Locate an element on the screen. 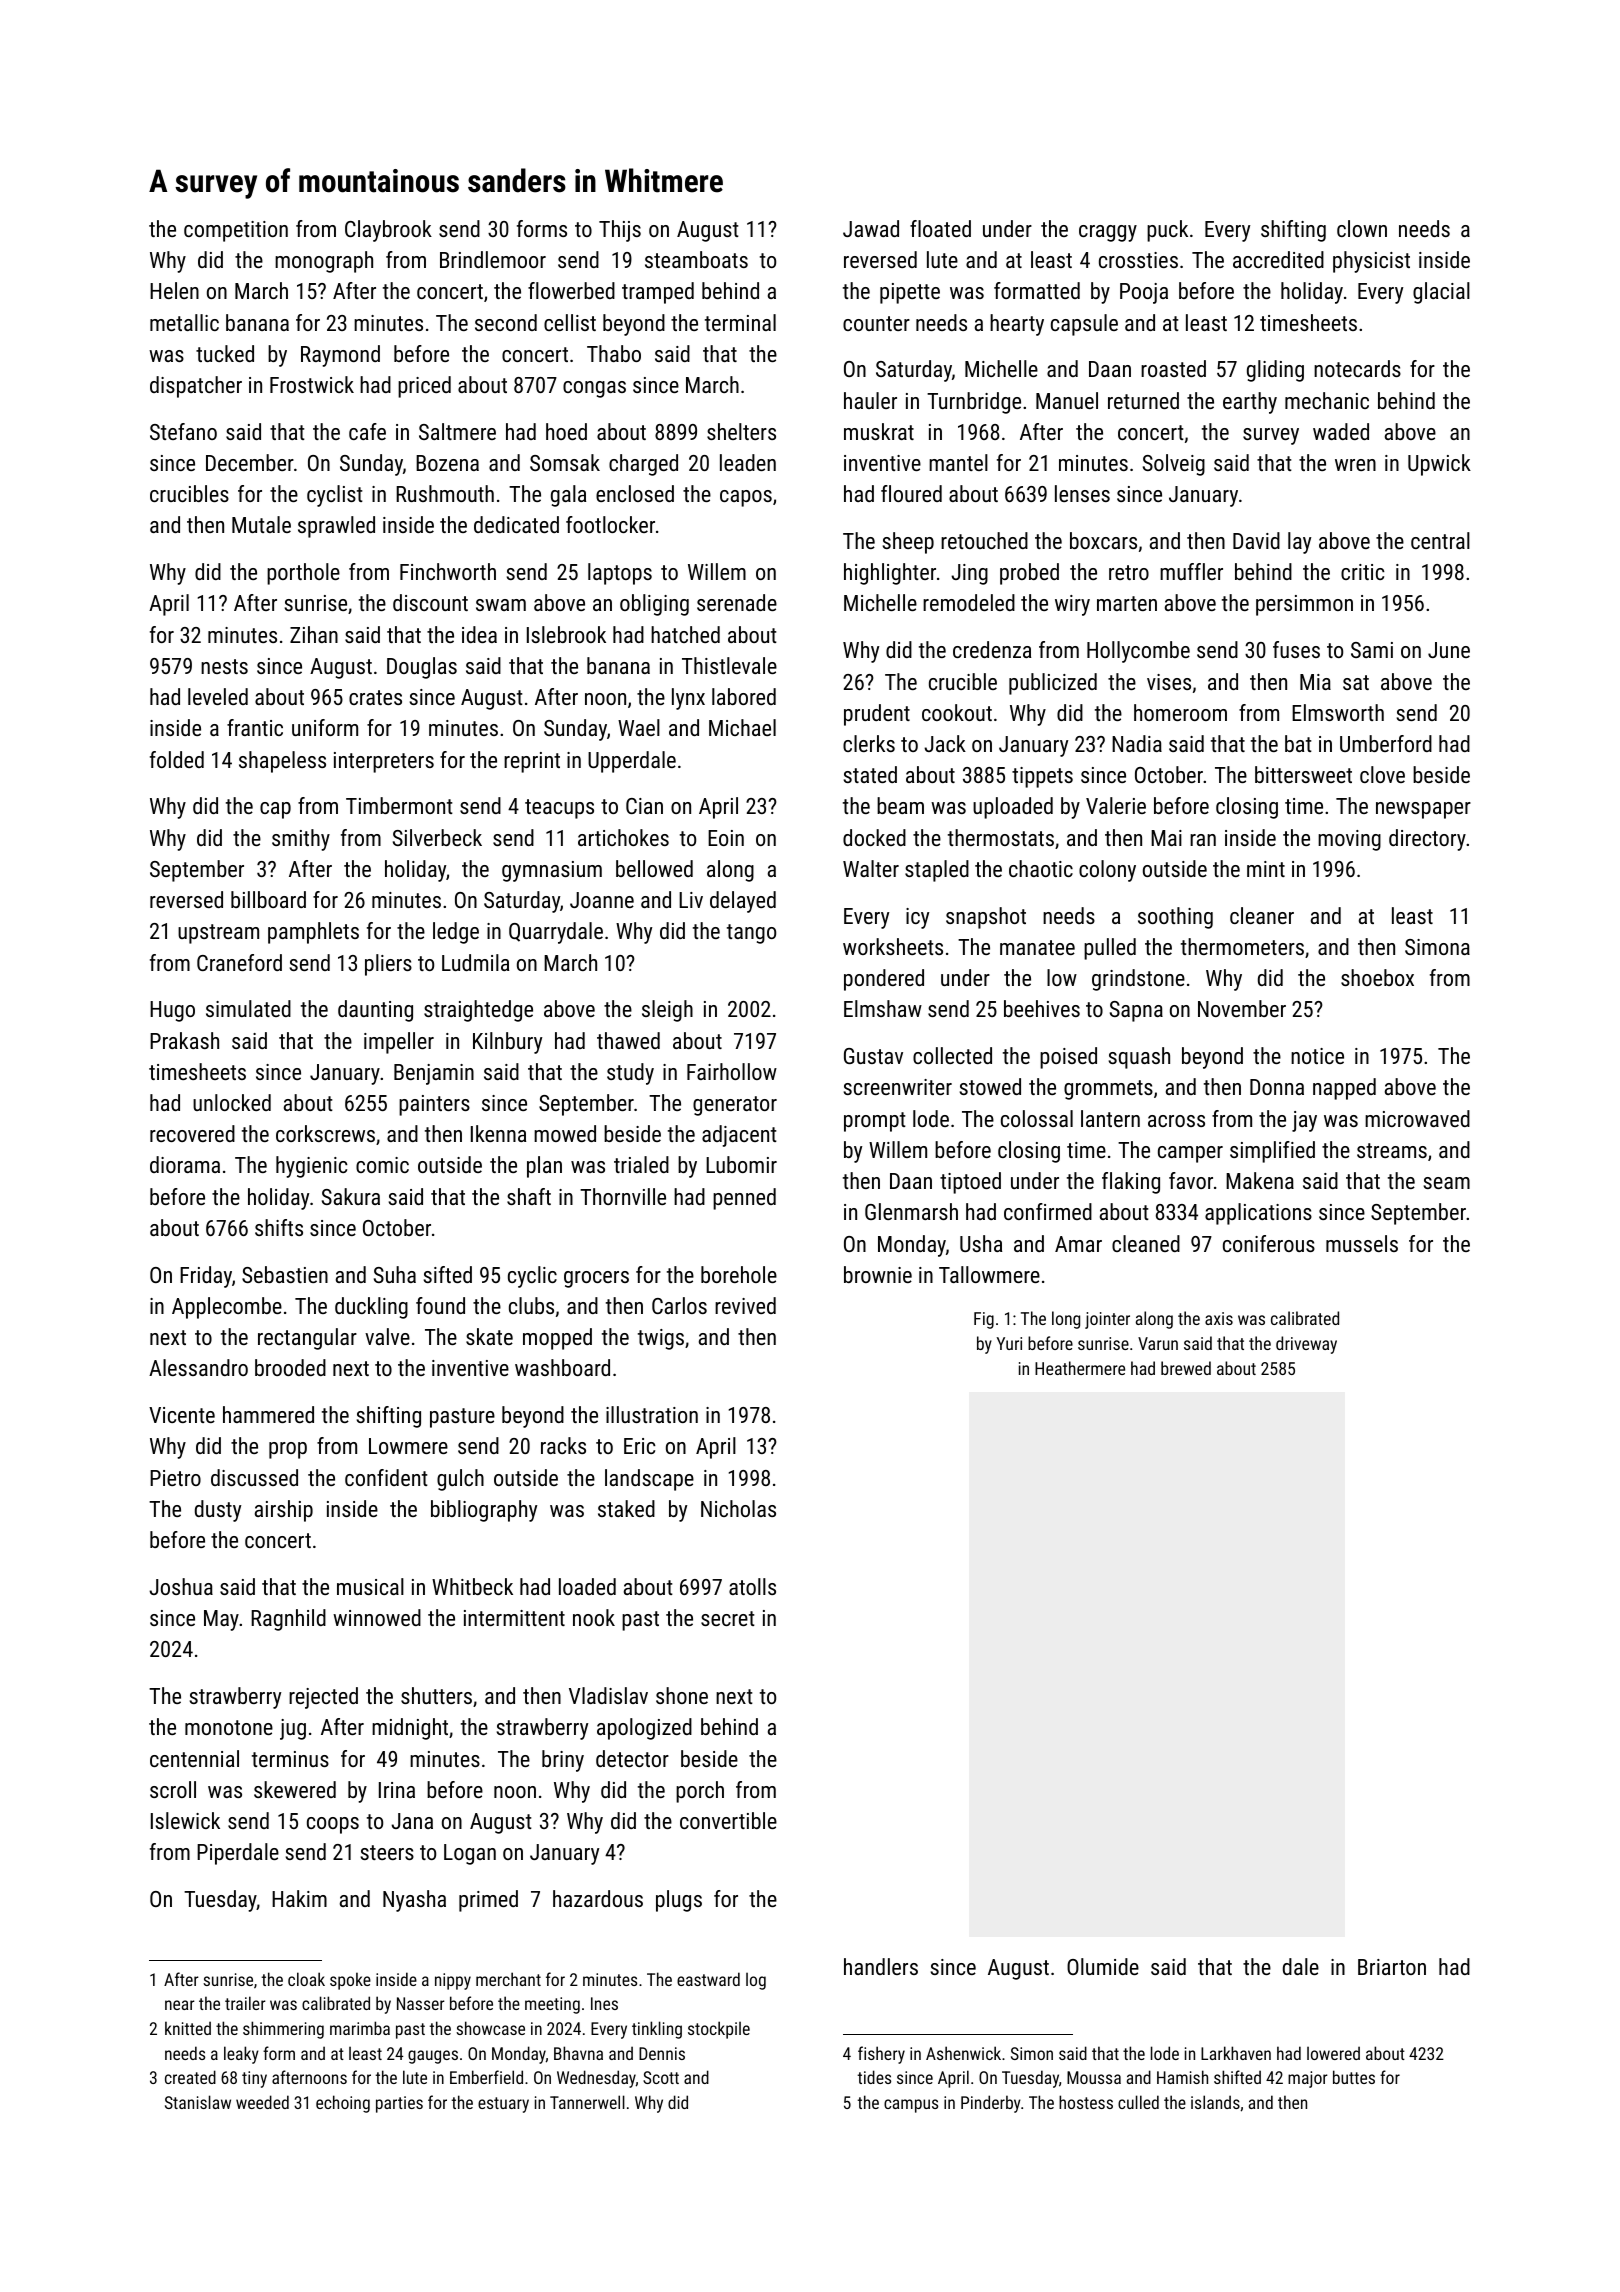  hearty is located at coordinates (1017, 325).
